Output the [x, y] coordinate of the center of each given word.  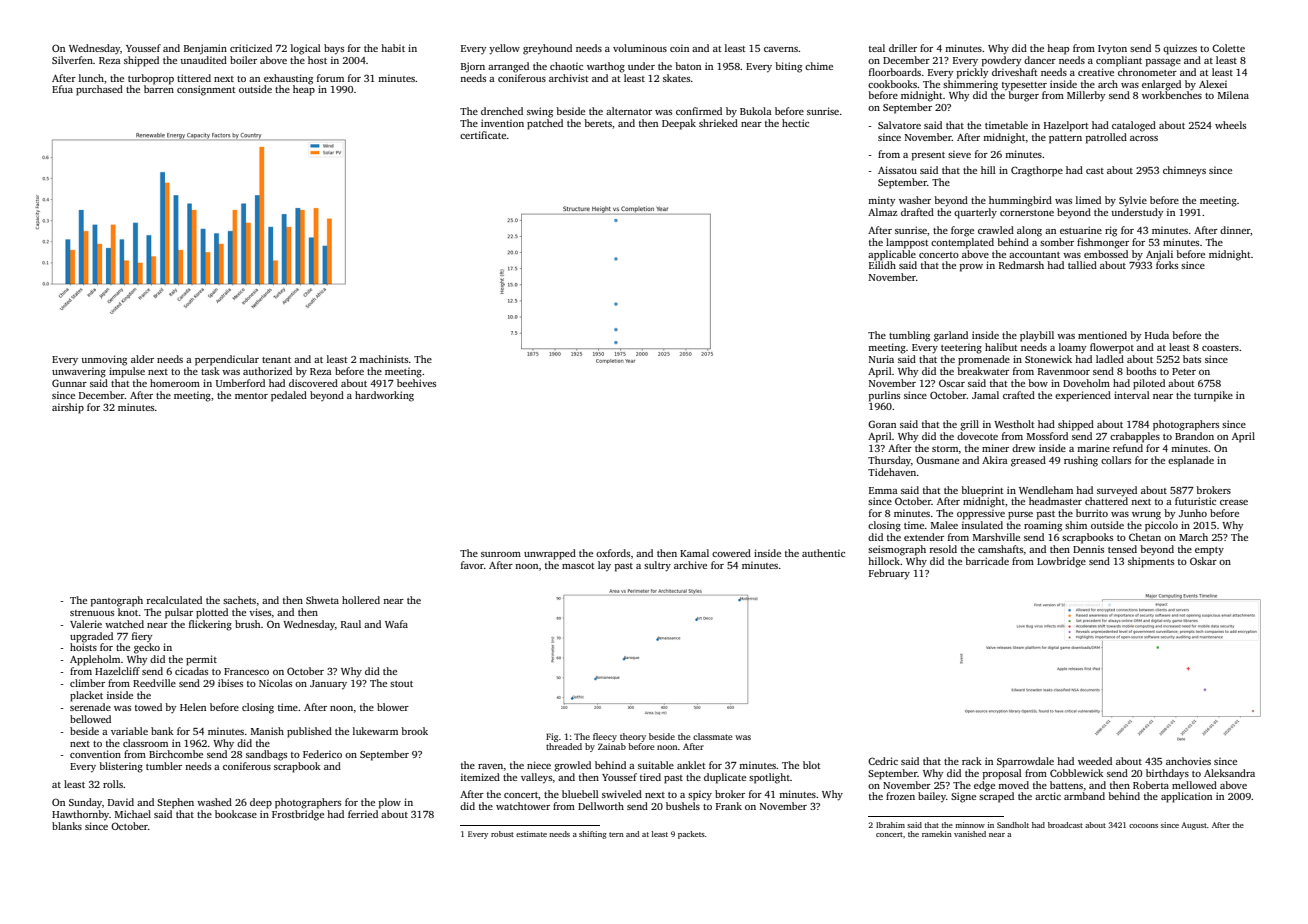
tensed [1122, 549]
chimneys [1184, 171]
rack [972, 761]
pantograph [117, 601]
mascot [578, 566]
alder [142, 359]
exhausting [288, 79]
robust [502, 834]
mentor [251, 396]
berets [598, 123]
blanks [67, 826]
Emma [883, 490]
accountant [1034, 255]
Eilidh [882, 265]
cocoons [1143, 826]
